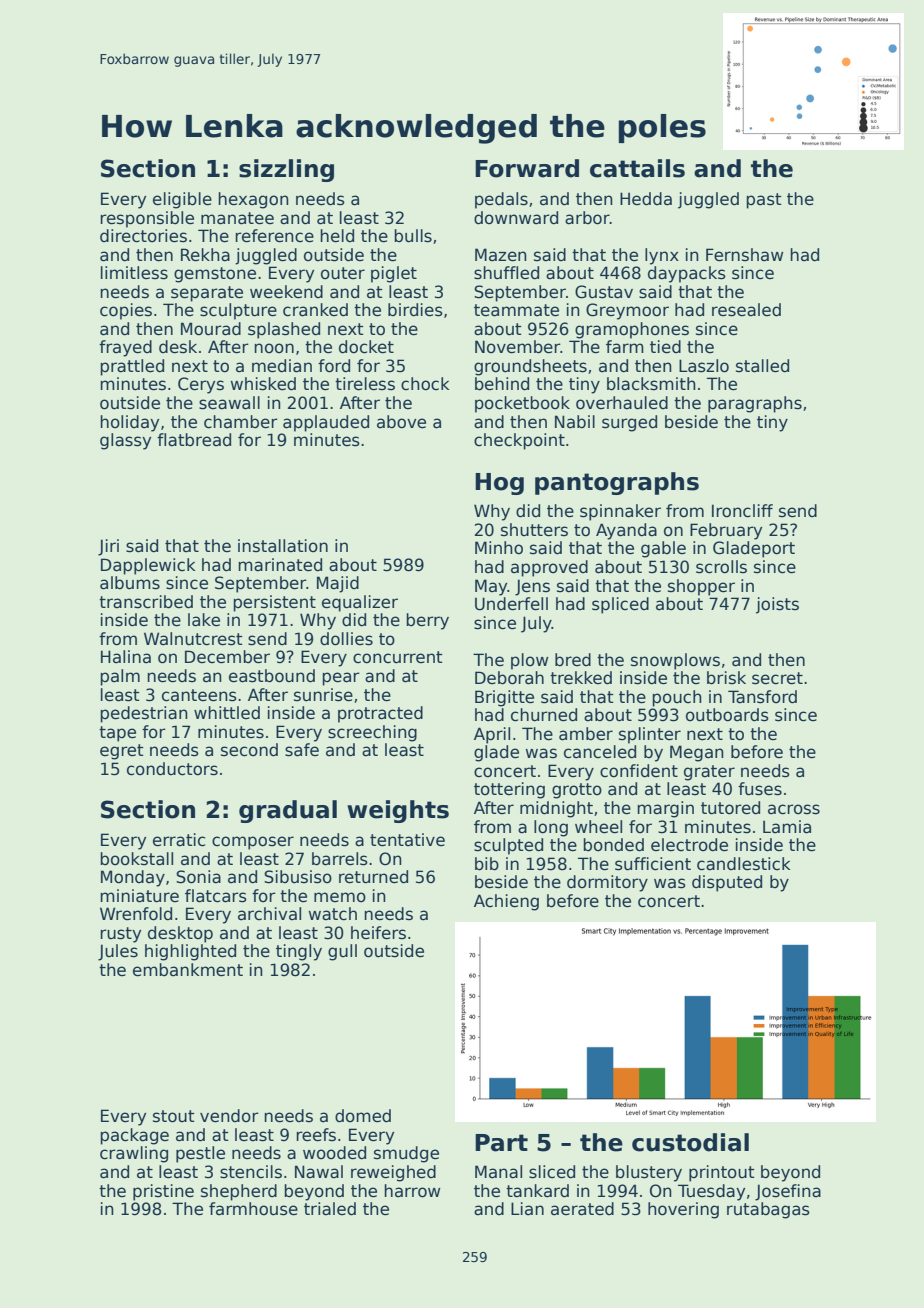 The width and height of the screenshot is (924, 1308). Describe the element at coordinates (763, 201) in the screenshot. I see `past` at that location.
